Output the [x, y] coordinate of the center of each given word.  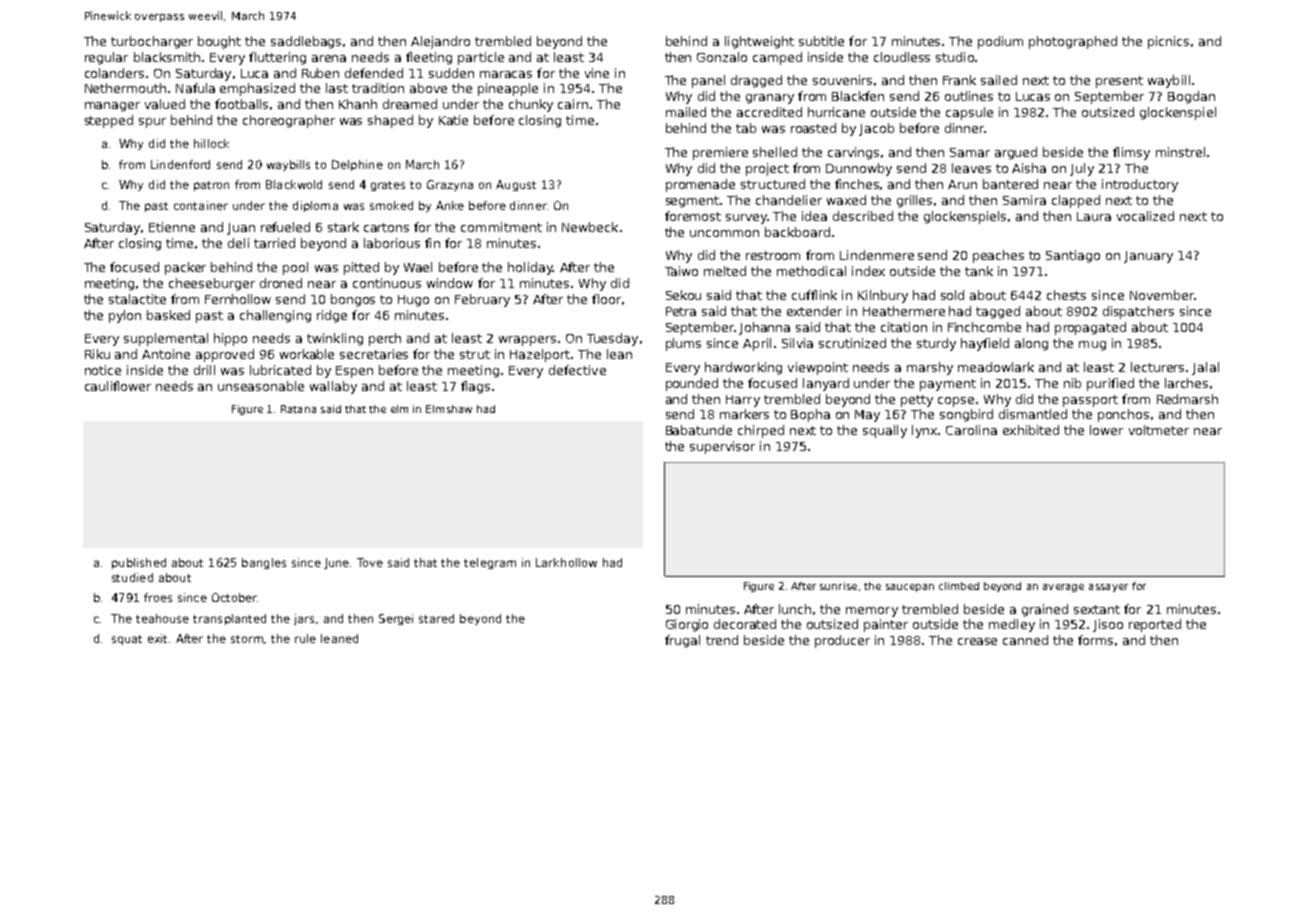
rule [305, 638]
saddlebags [306, 42]
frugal [682, 641]
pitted [361, 268]
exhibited [1031, 430]
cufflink [814, 295]
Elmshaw [449, 409]
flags [475, 387]
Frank [959, 80]
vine [597, 73]
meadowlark [996, 367]
